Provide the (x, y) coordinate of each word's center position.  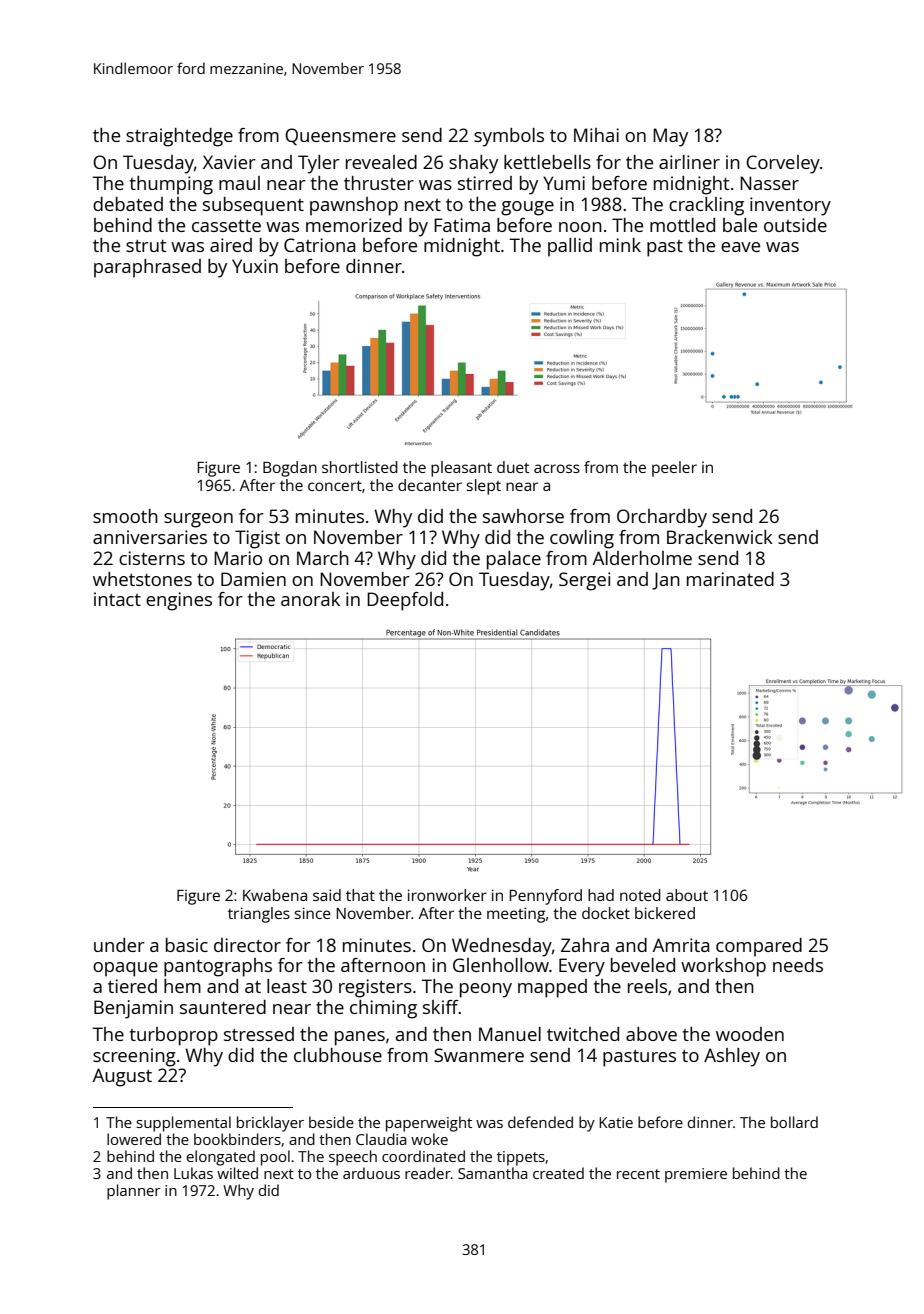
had (601, 895)
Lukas (193, 1173)
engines (179, 601)
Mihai (596, 135)
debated (128, 204)
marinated (730, 579)
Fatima (462, 225)
